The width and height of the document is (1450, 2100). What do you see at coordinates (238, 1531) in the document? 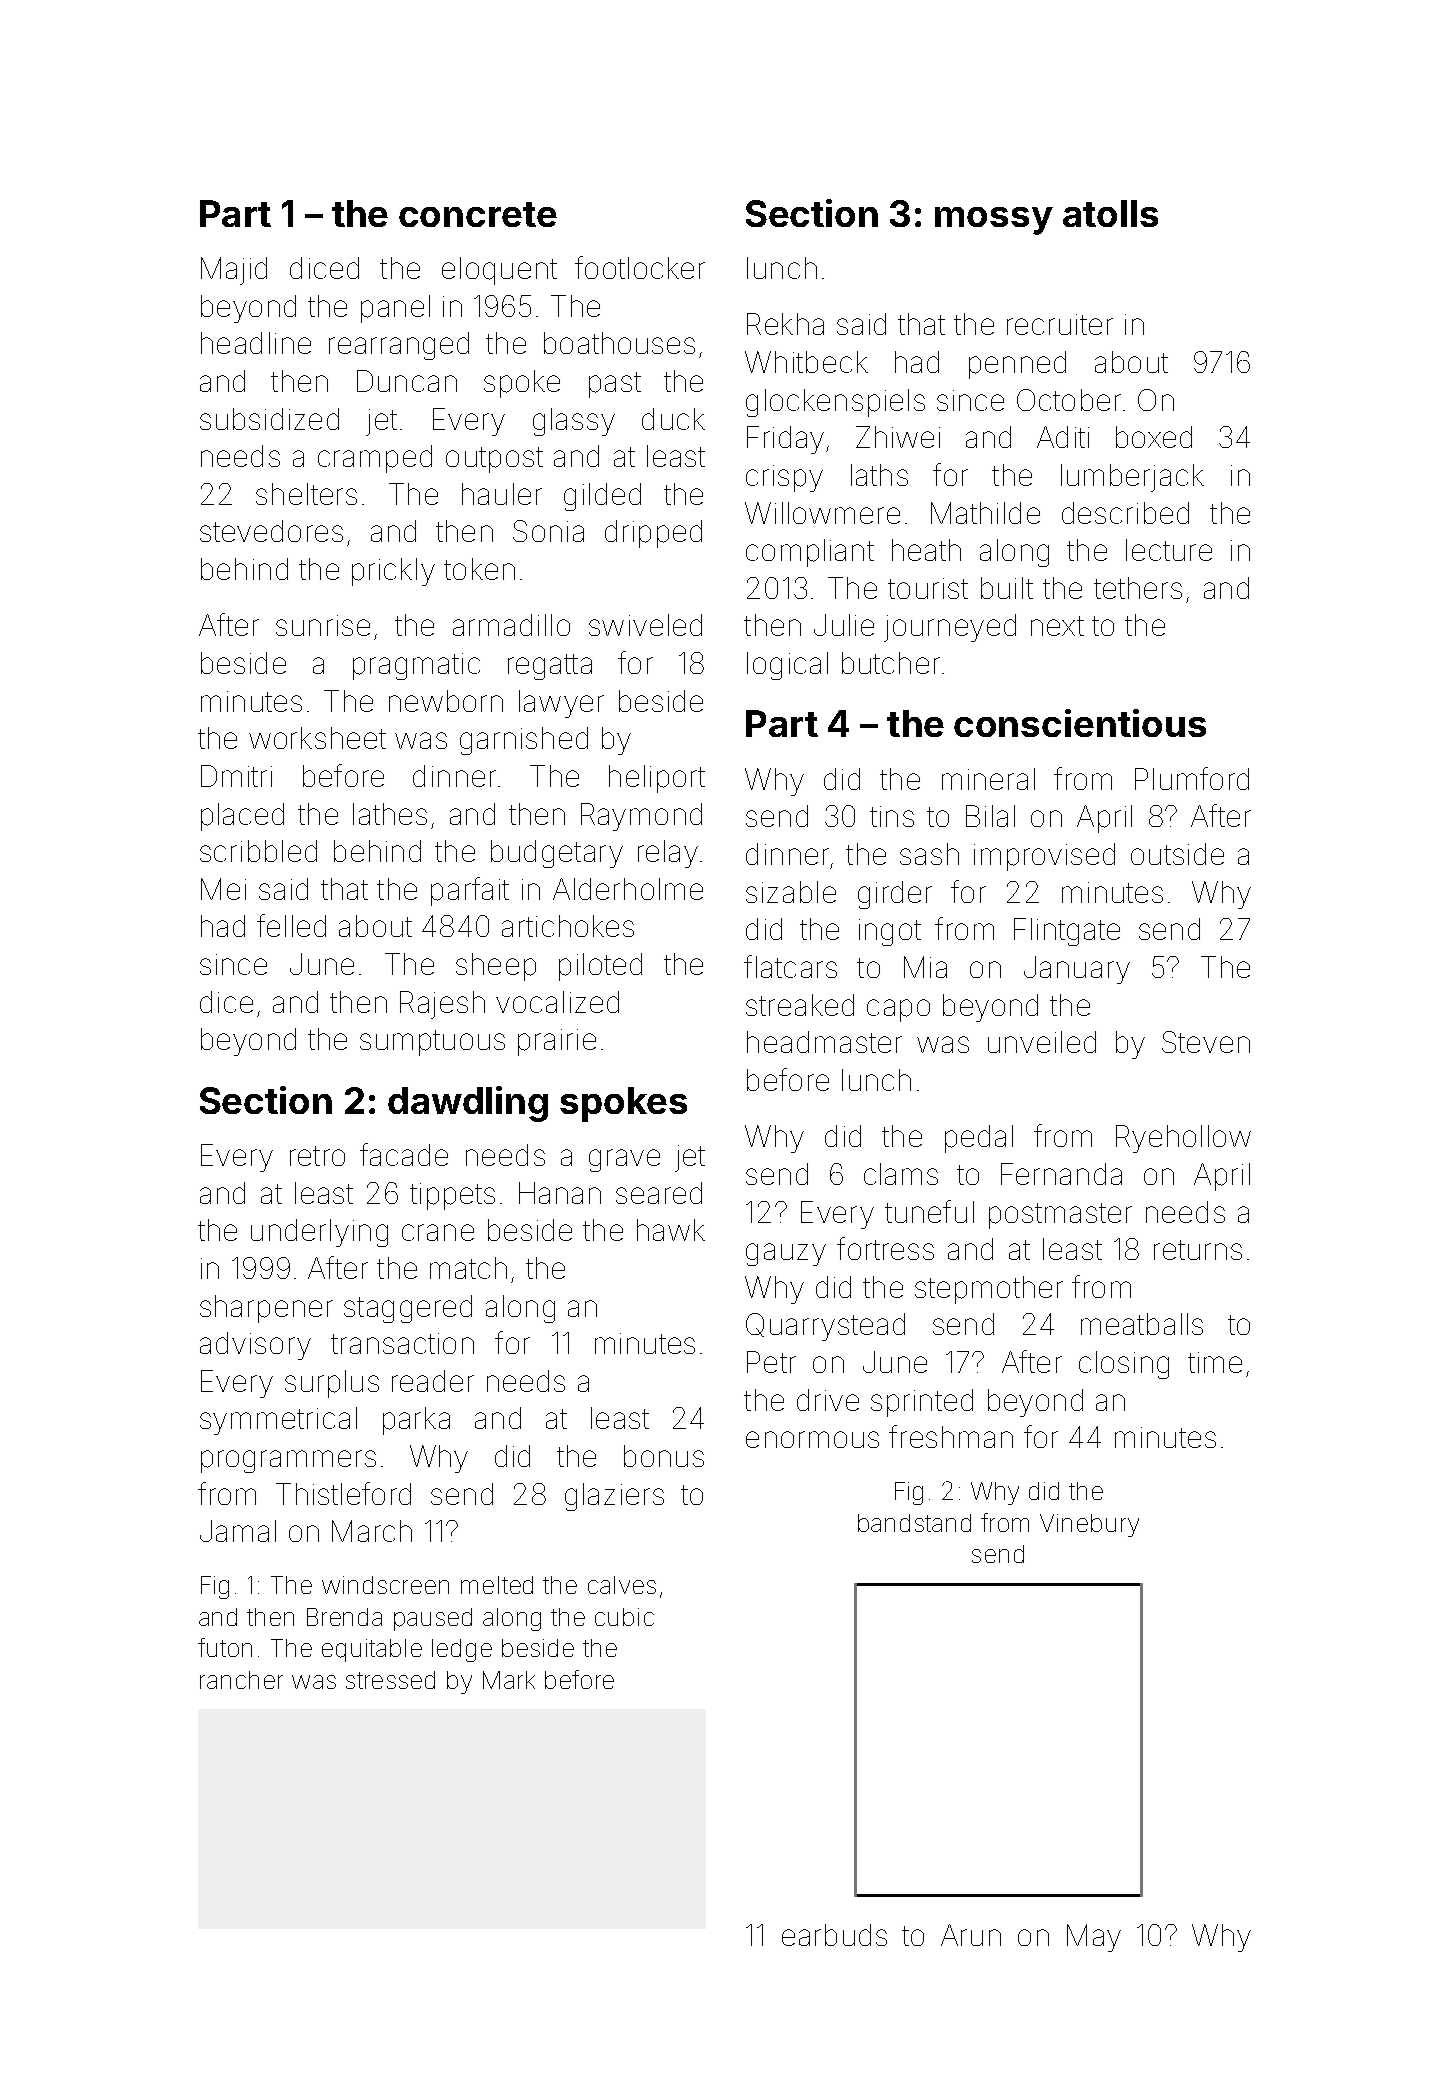
I see `Jamal` at bounding box center [238, 1531].
